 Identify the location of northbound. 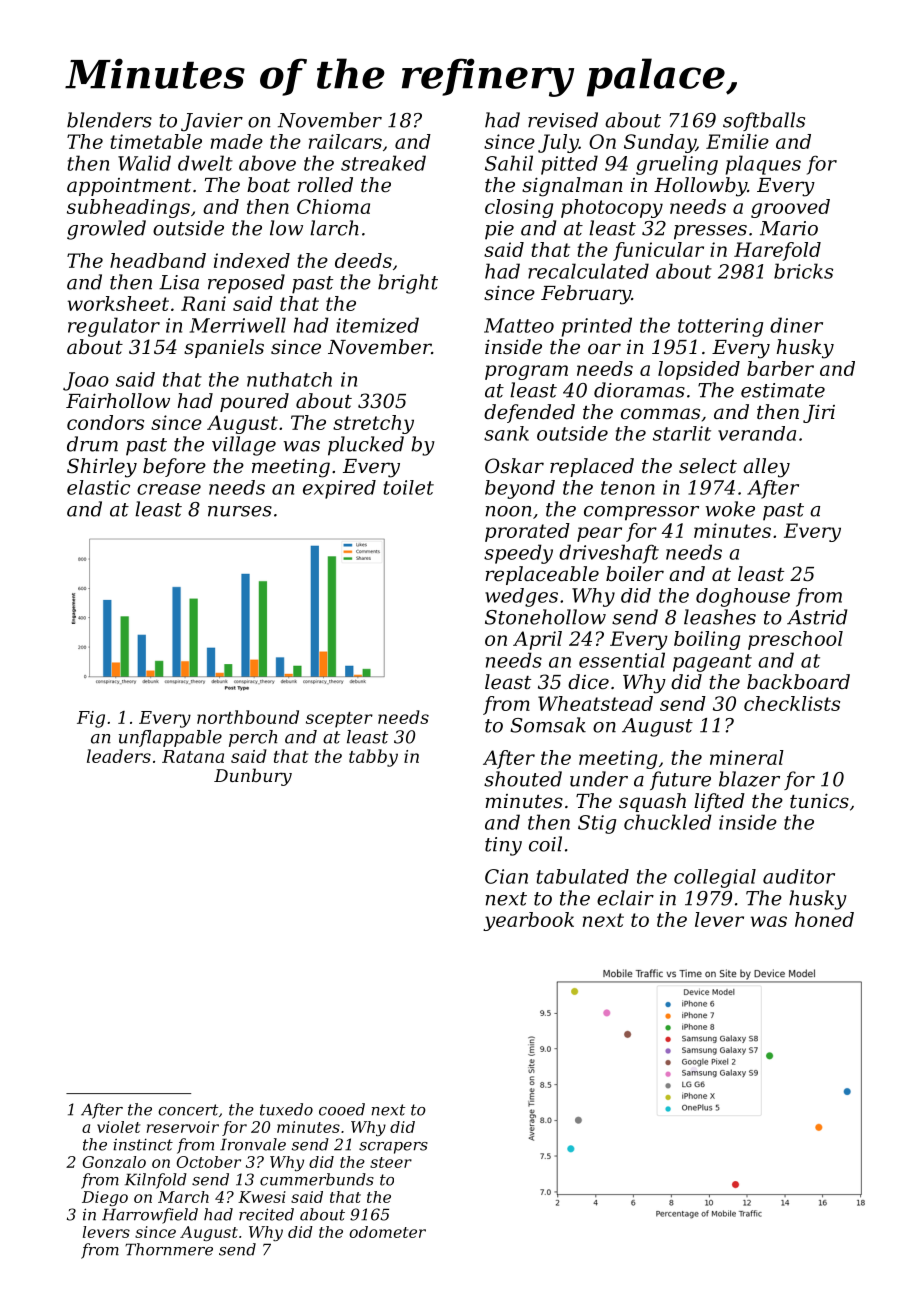
(248, 717).
